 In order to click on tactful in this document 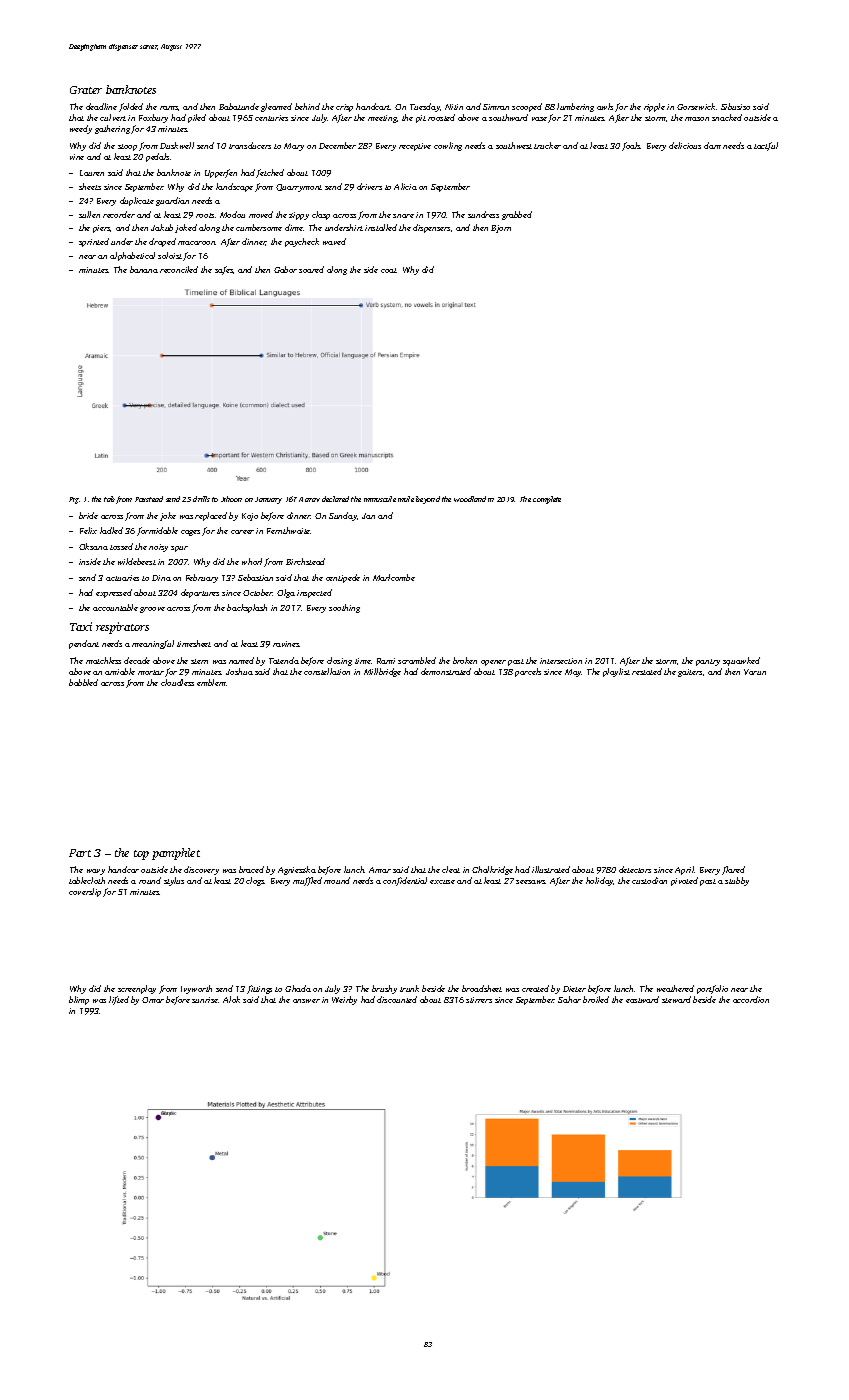, I will do `click(766, 146)`.
